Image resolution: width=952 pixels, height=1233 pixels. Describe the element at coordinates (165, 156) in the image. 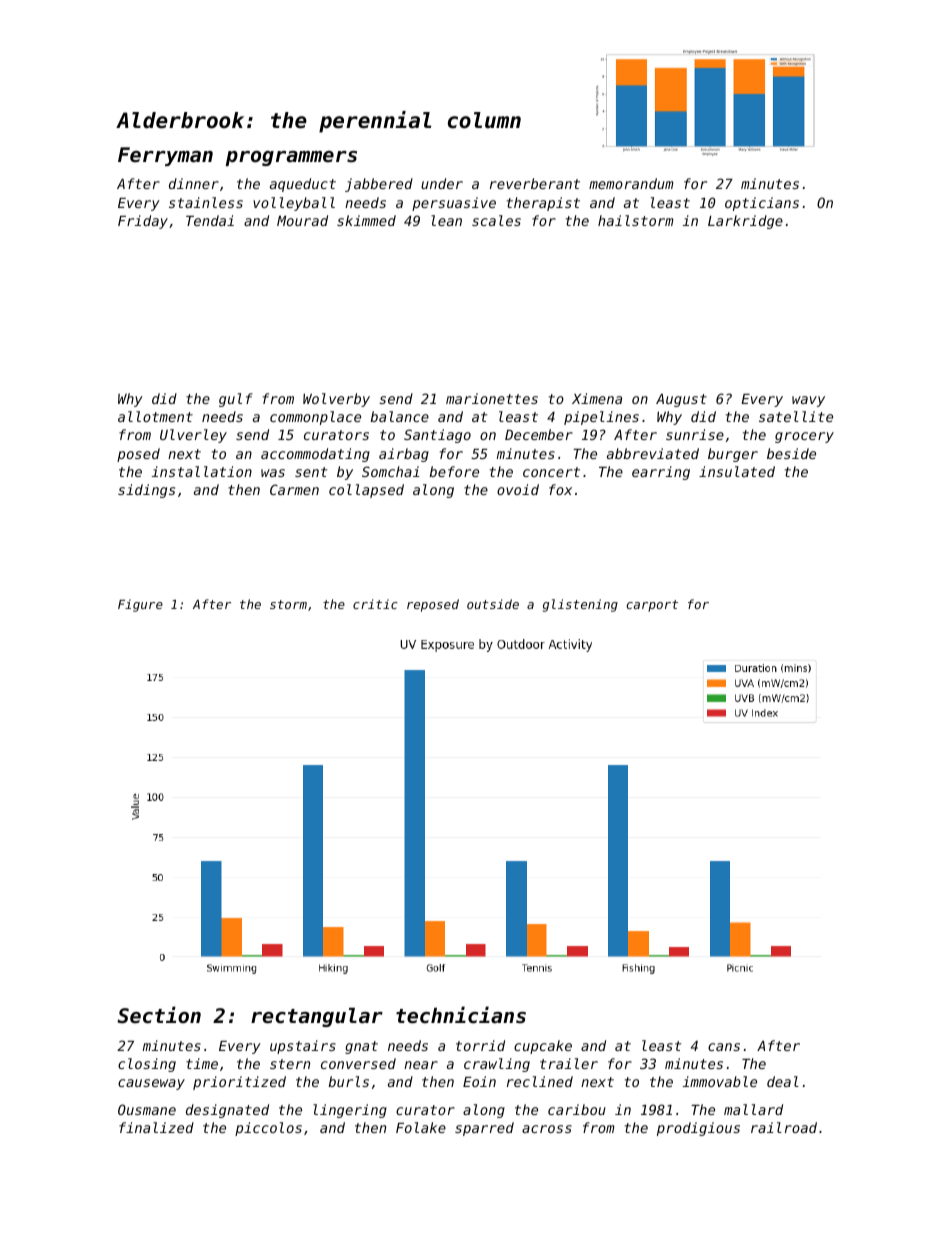

I see `Ferryman` at that location.
